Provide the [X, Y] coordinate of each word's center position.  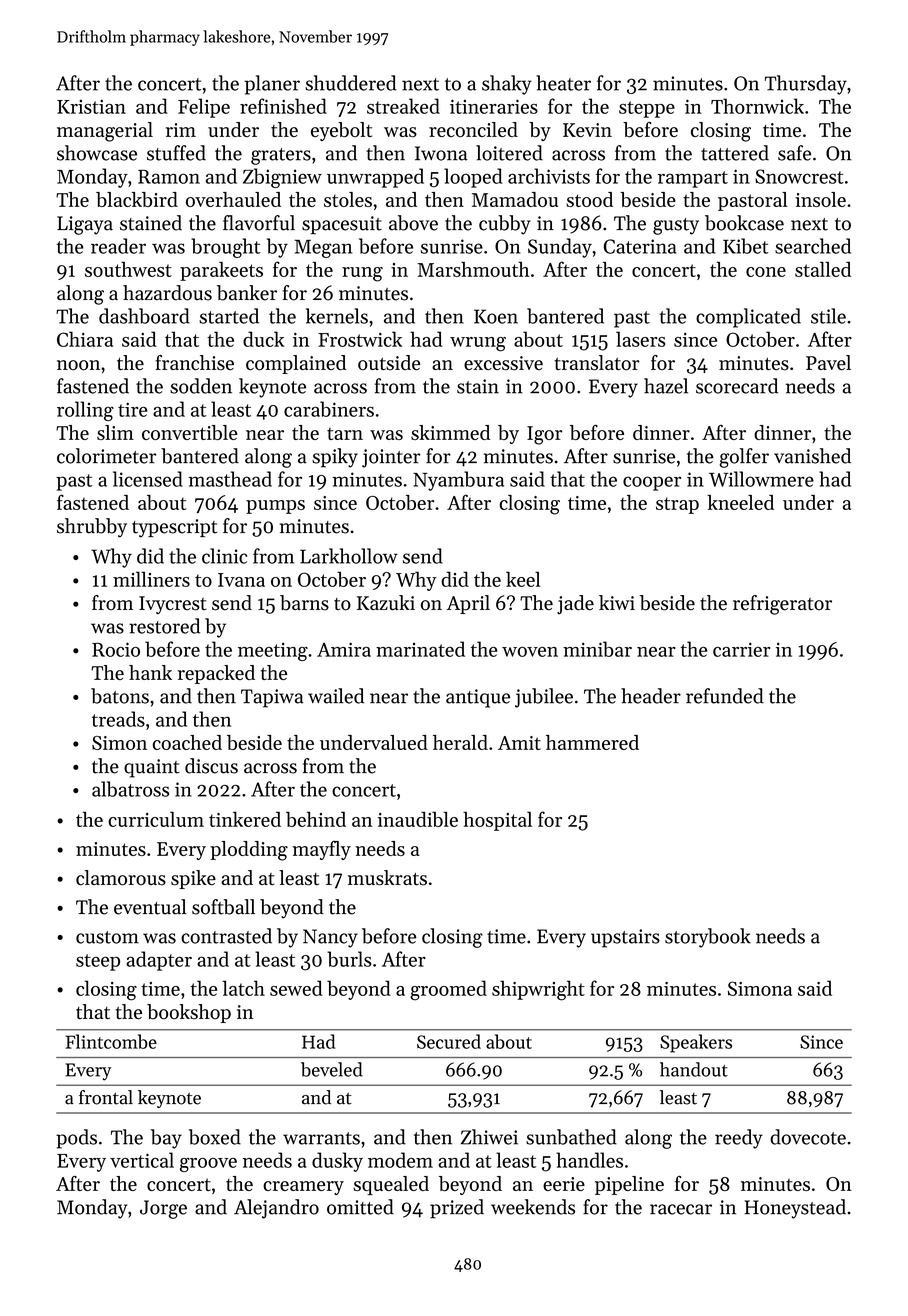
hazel [666, 386]
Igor [544, 435]
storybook [708, 938]
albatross [130, 789]
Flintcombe [111, 1041]
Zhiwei [489, 1137]
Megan [323, 248]
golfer [744, 458]
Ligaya [85, 225]
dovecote [808, 1137]
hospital [497, 821]
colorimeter [107, 456]
